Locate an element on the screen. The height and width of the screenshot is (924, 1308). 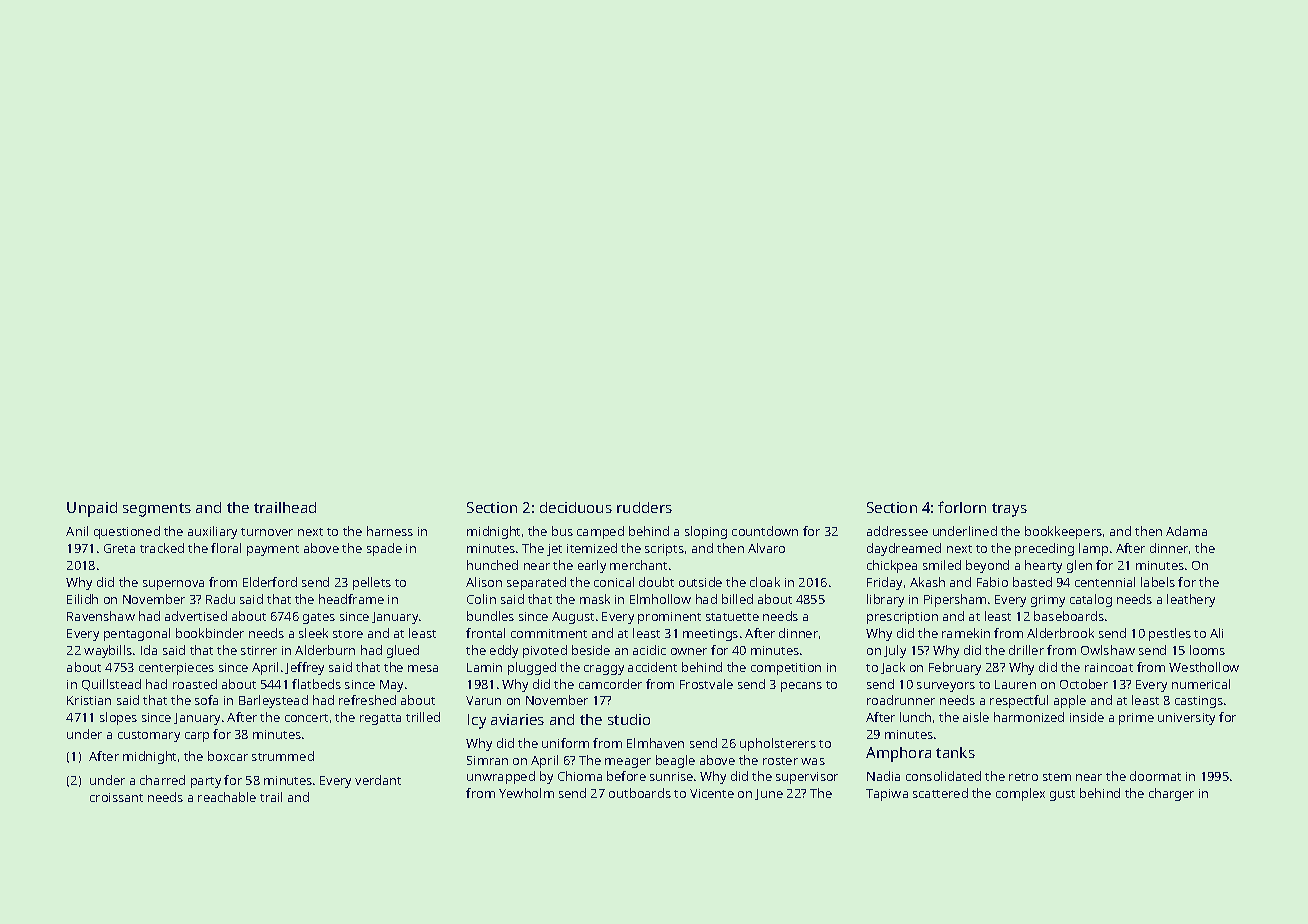
accident is located at coordinates (652, 667).
